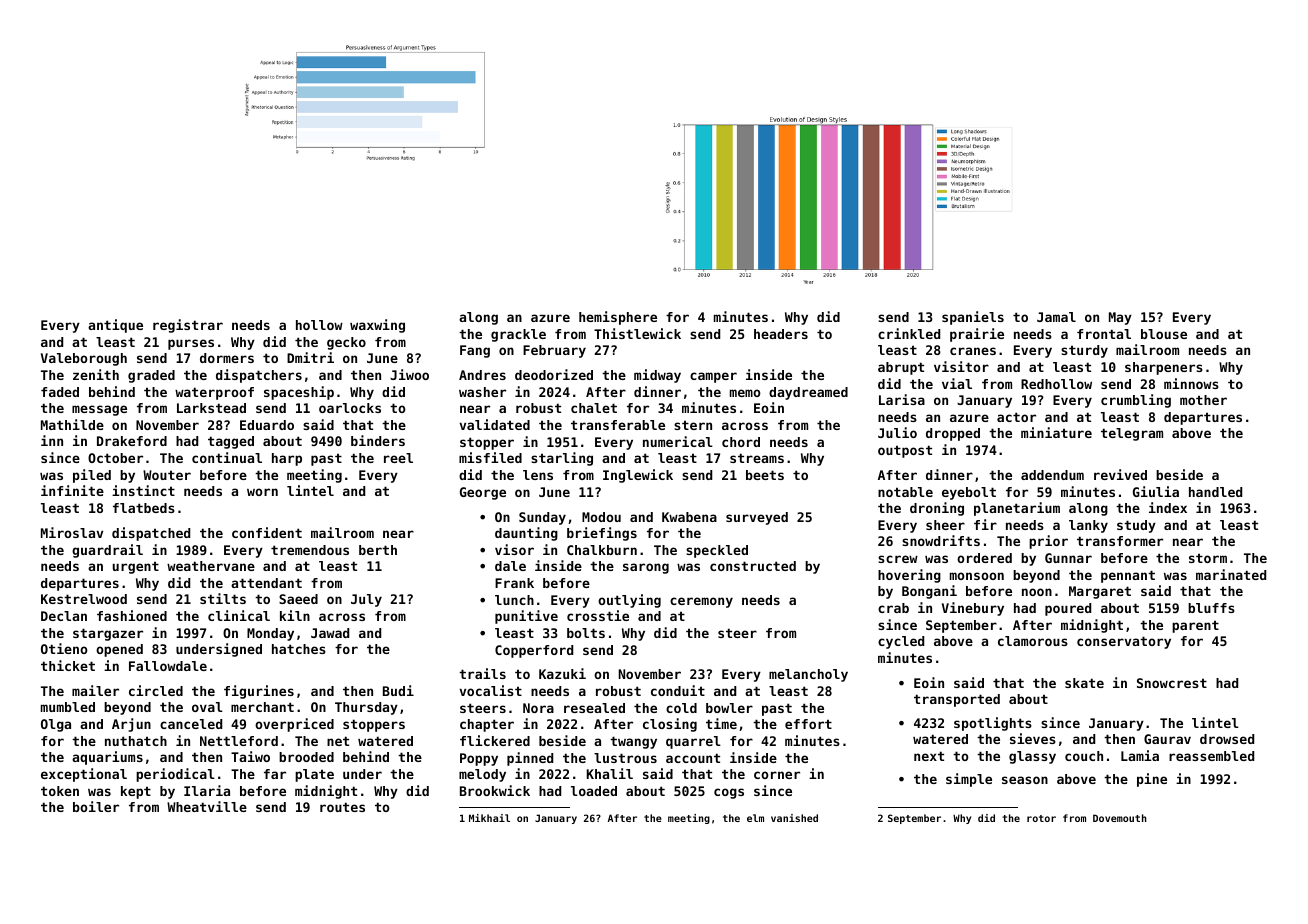  I want to click on hemisphere, so click(618, 318).
